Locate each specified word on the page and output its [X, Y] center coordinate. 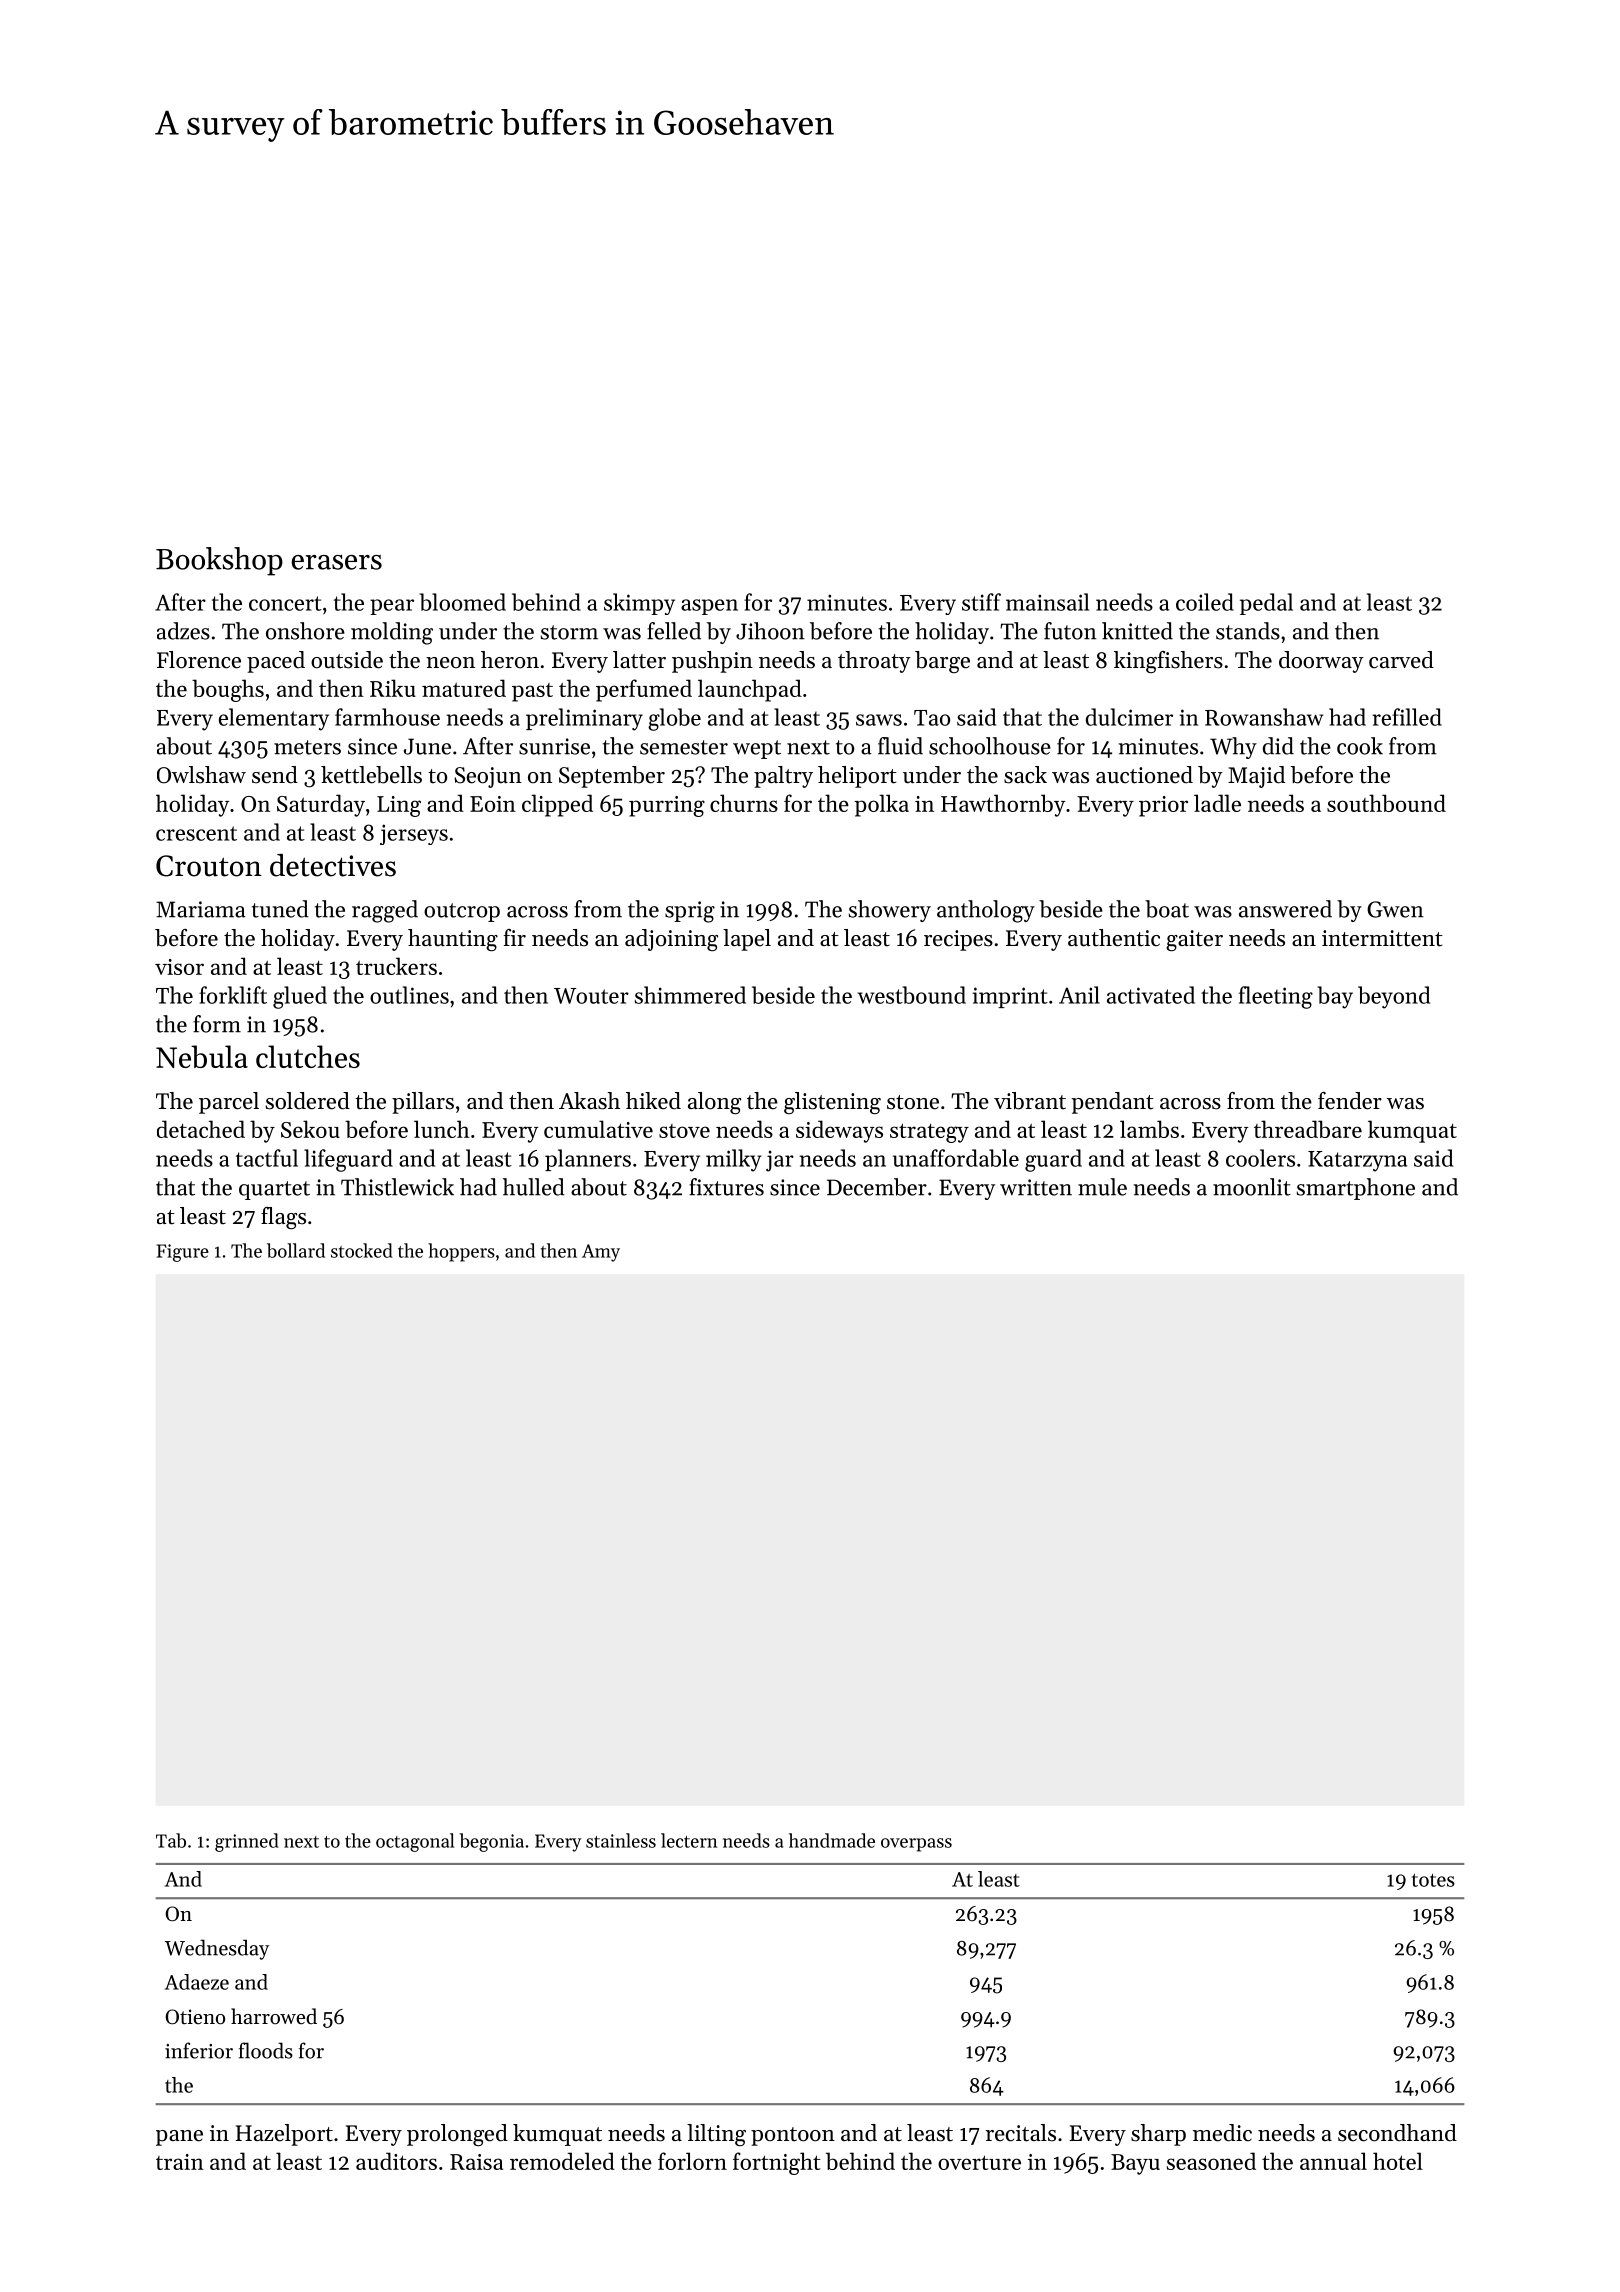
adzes [183, 631]
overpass [916, 1845]
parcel [229, 1103]
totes [1433, 1880]
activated [1151, 995]
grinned [247, 1842]
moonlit [1252, 1187]
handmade [832, 1840]
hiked [653, 1101]
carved [1401, 660]
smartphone [1356, 1189]
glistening [832, 1103]
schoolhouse [990, 746]
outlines [409, 995]
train [180, 2162]
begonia [491, 1842]
